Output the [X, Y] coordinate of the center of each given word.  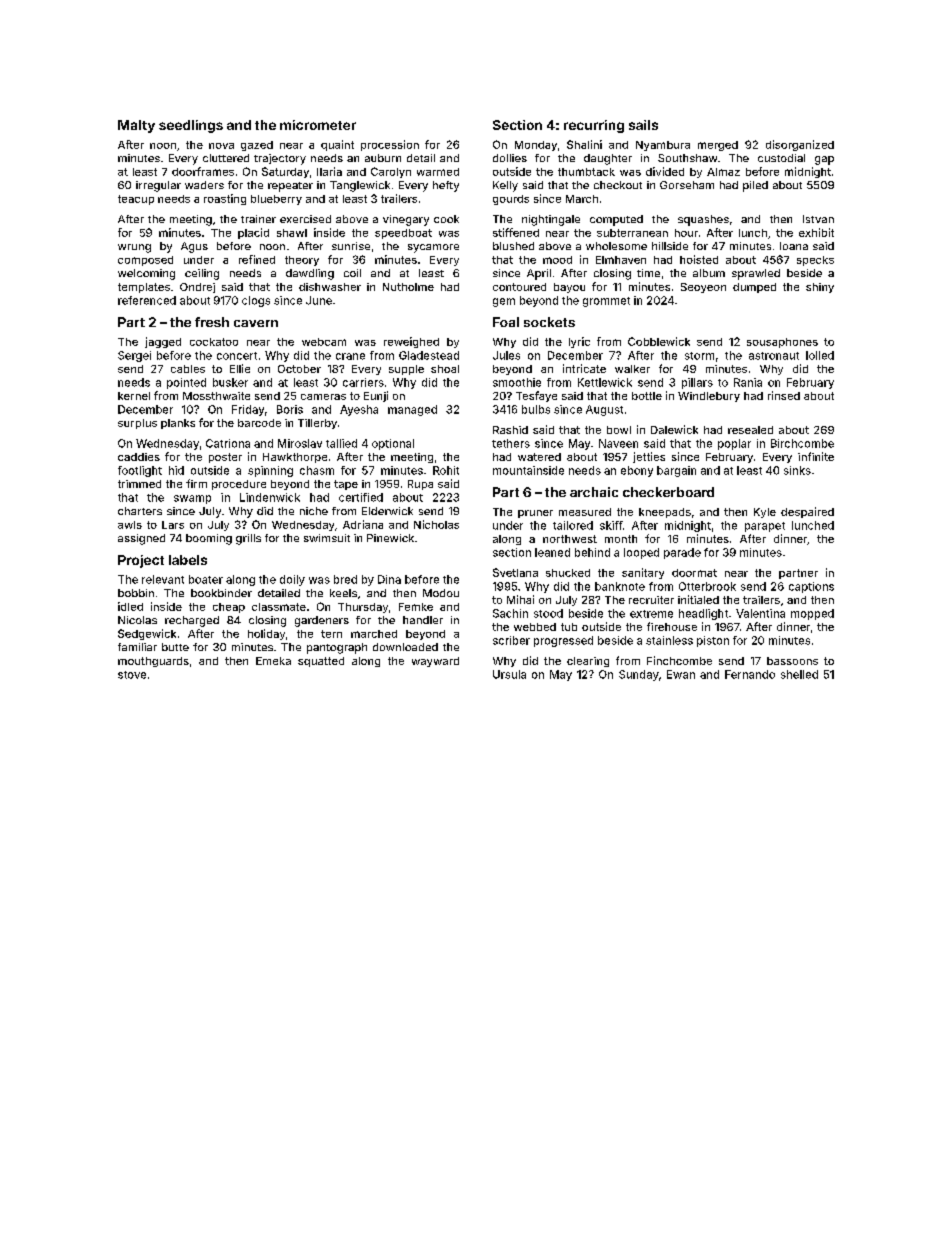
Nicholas [436, 524]
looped [641, 553]
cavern [256, 323]
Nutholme [408, 287]
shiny [820, 288]
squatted [321, 662]
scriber [511, 640]
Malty [136, 126]
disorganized [800, 145]
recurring [594, 126]
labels [188, 560]
